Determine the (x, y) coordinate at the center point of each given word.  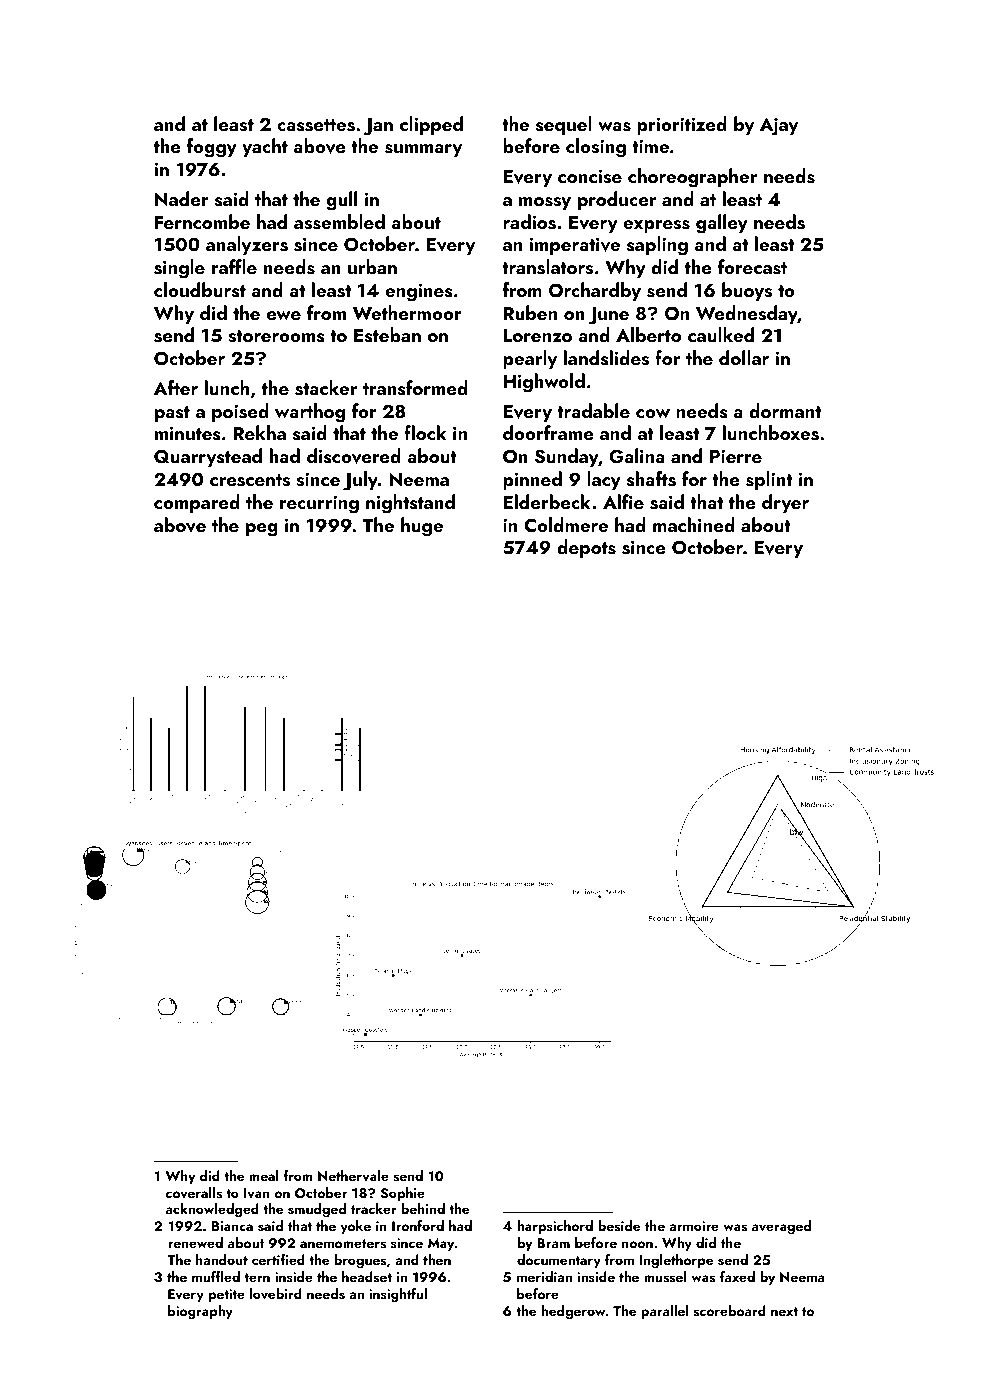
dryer (785, 503)
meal (264, 1175)
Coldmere (566, 525)
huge (422, 527)
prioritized (682, 125)
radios (529, 222)
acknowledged (212, 1210)
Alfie (623, 501)
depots (586, 548)
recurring (319, 504)
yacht (265, 147)
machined (694, 524)
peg (262, 530)
